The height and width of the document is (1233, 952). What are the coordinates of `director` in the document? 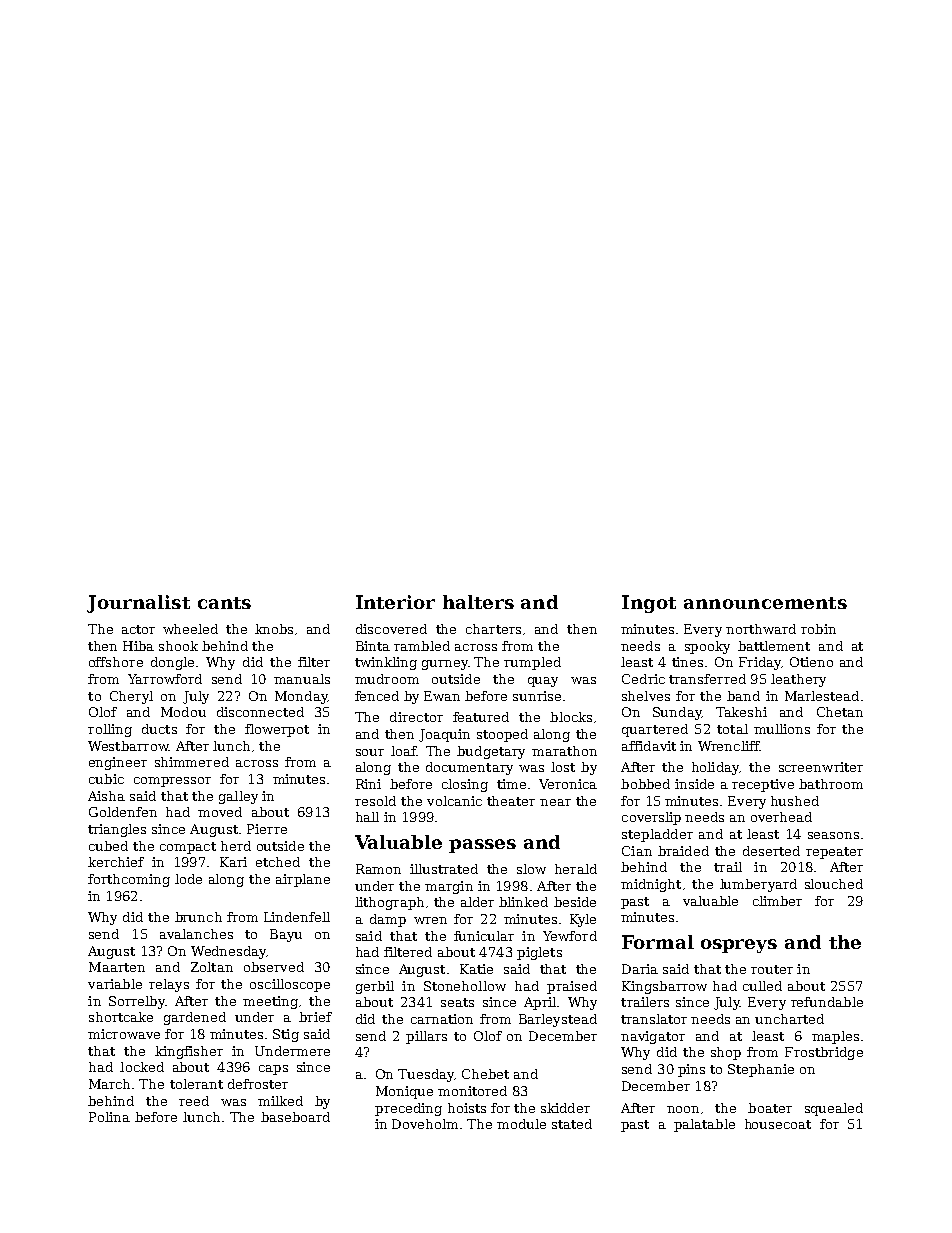 It's located at (416, 717).
